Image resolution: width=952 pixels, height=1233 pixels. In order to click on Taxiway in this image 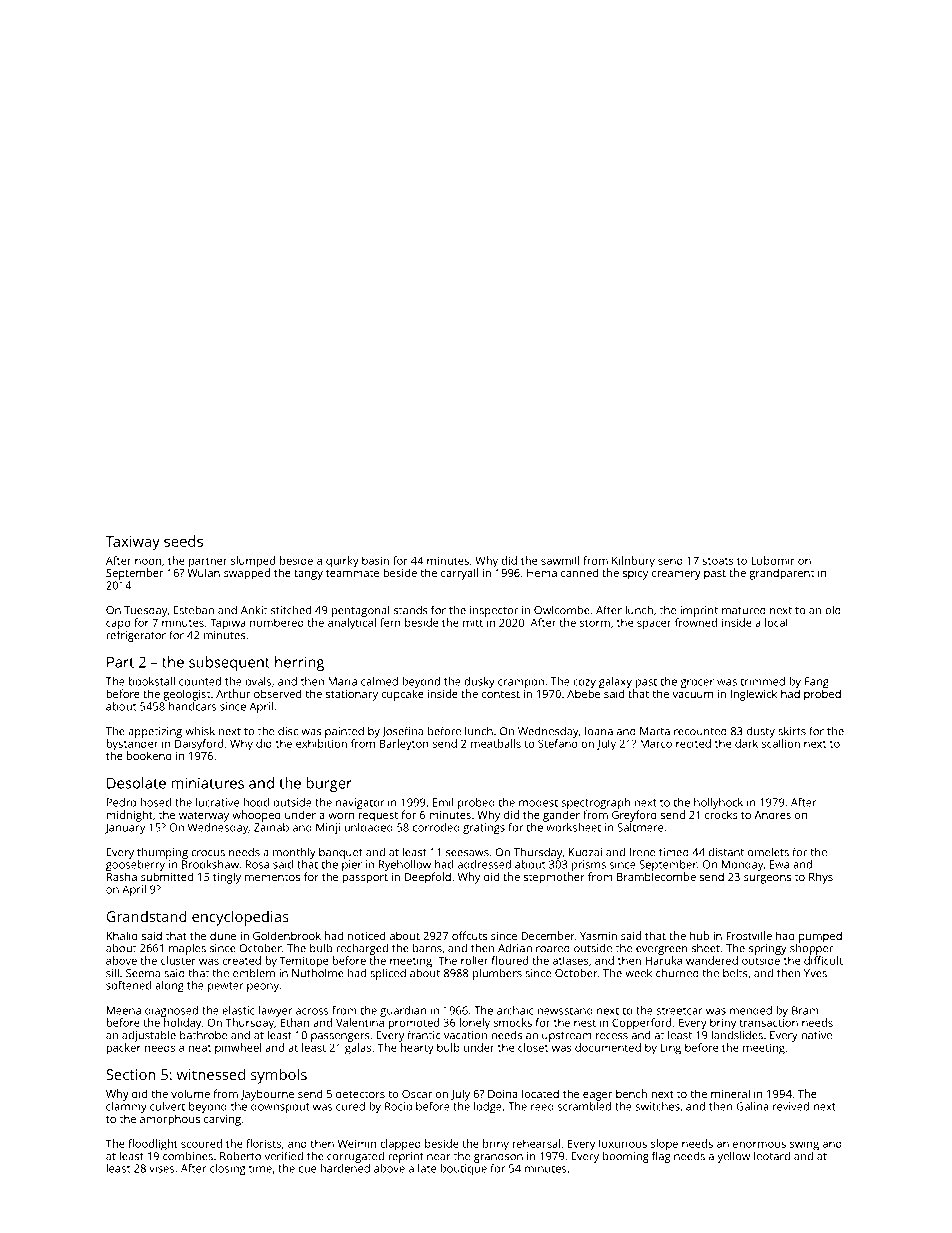, I will do `click(133, 543)`.
